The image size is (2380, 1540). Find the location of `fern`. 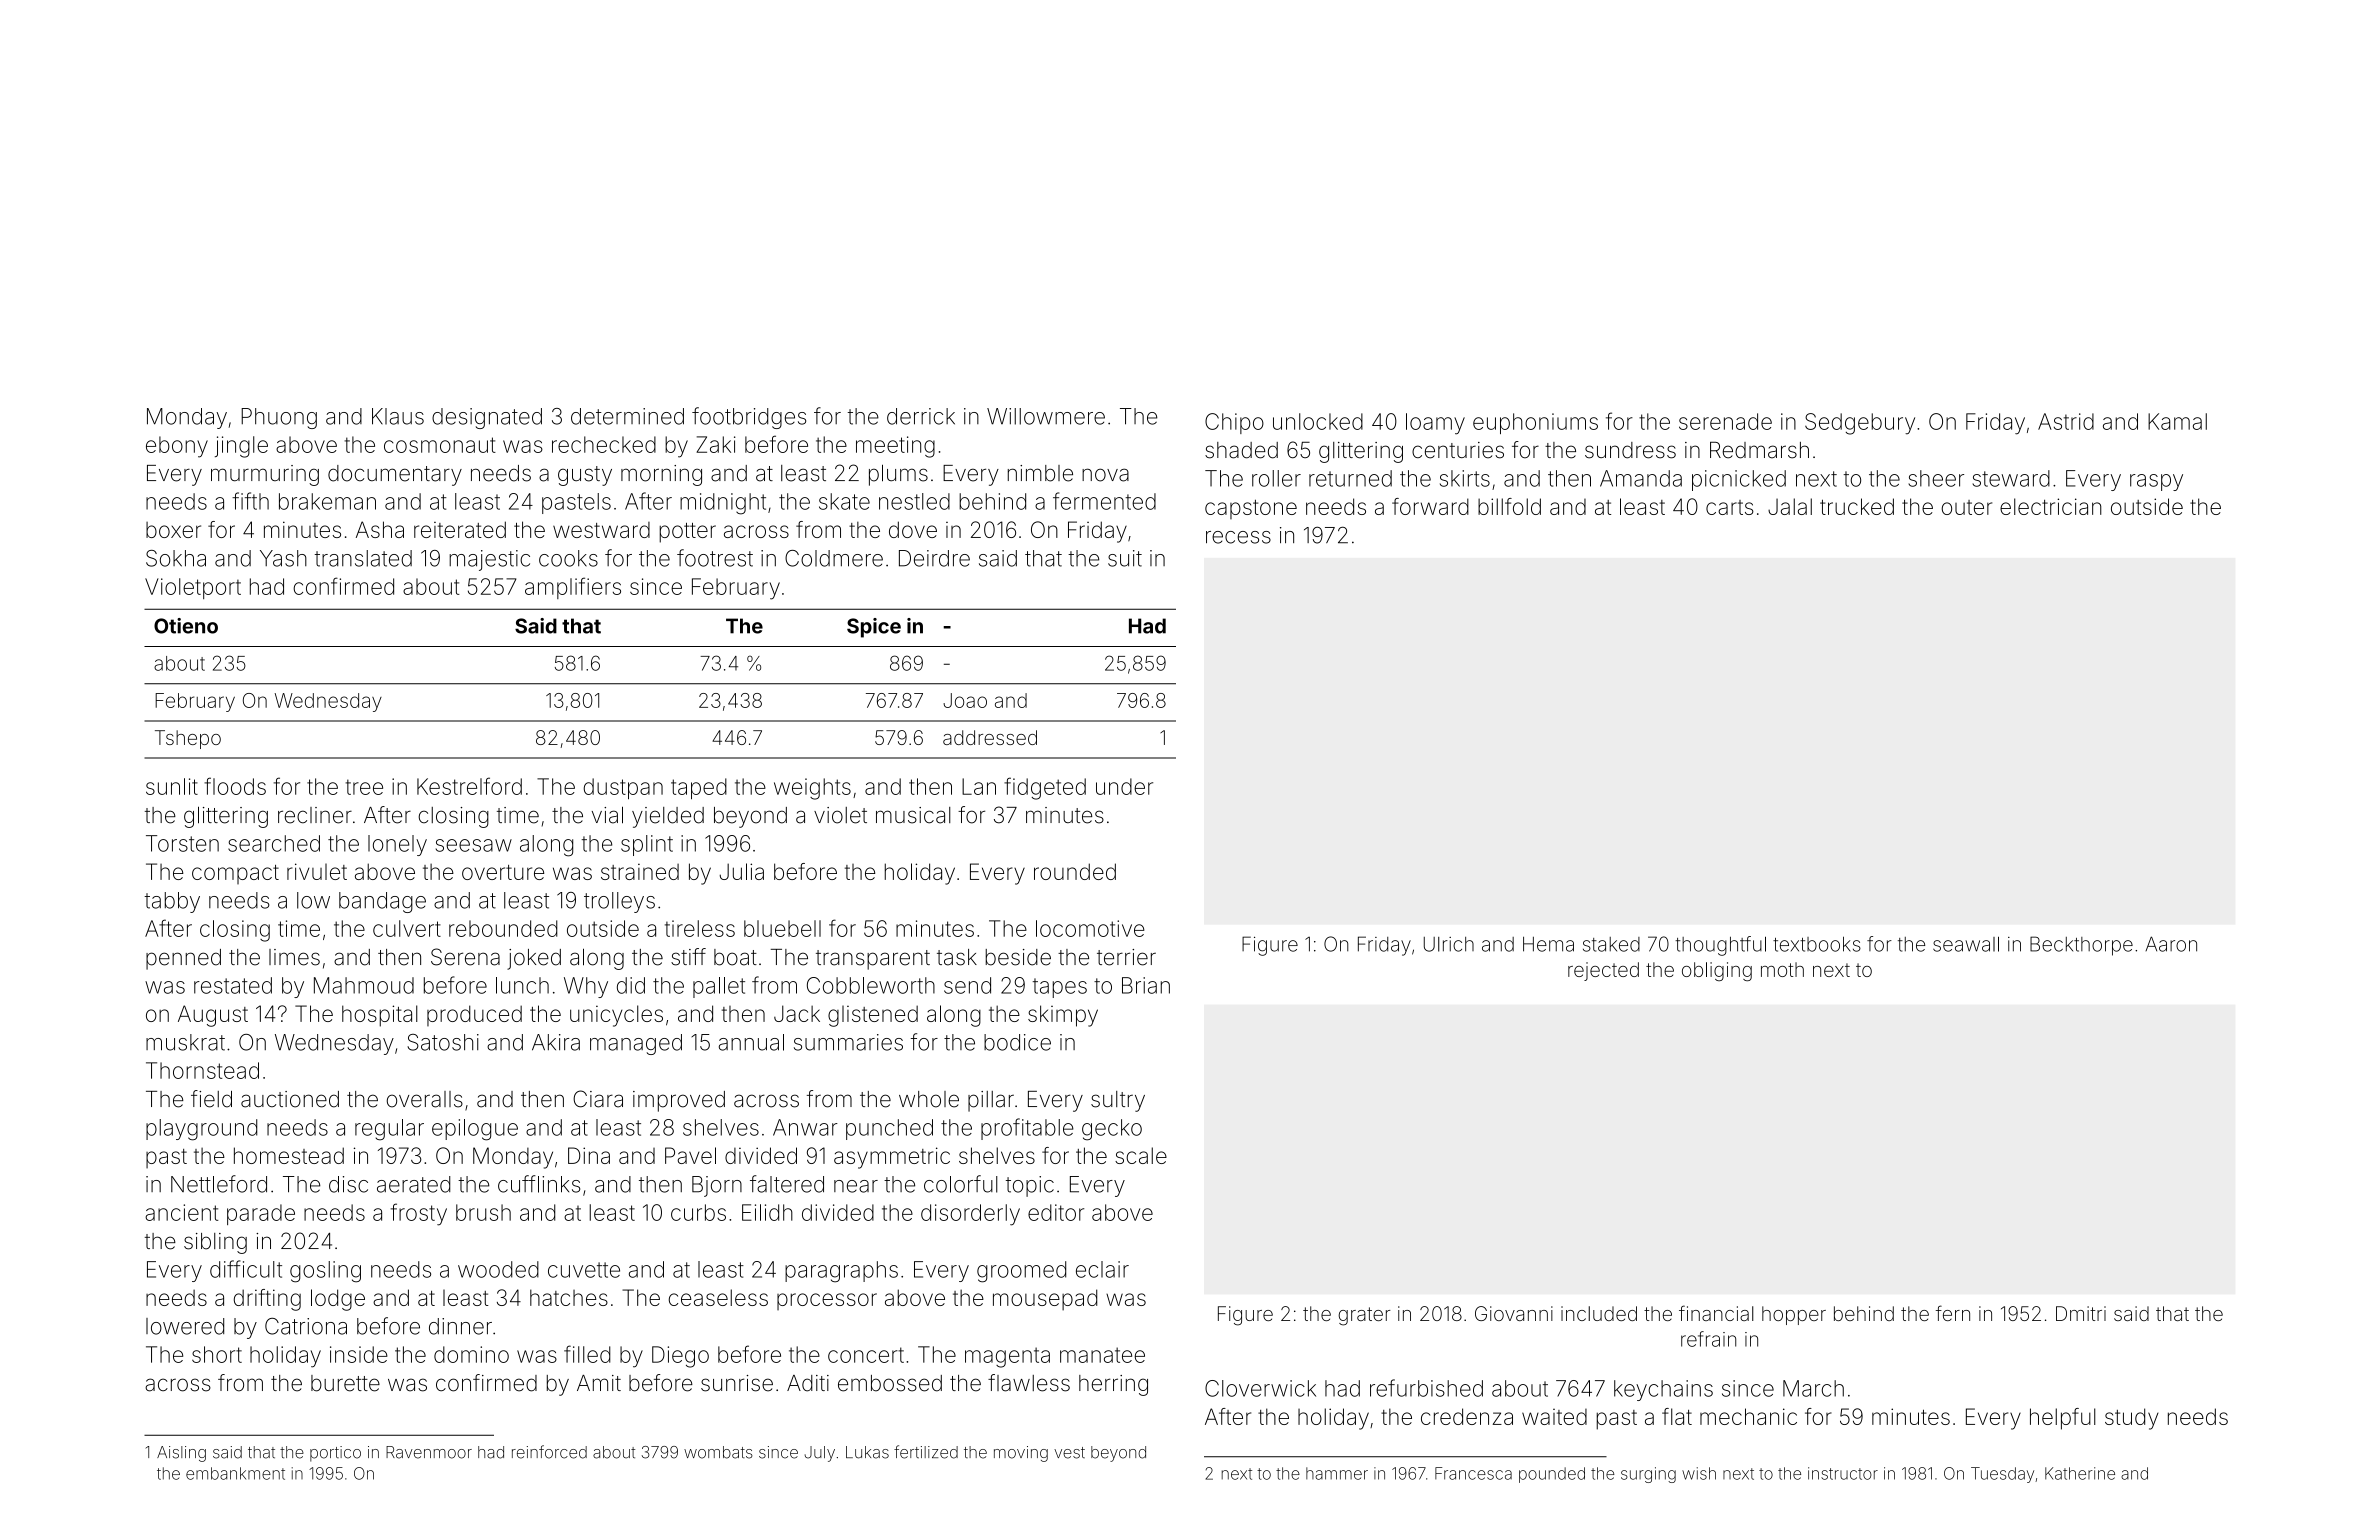

fern is located at coordinates (1953, 1313).
